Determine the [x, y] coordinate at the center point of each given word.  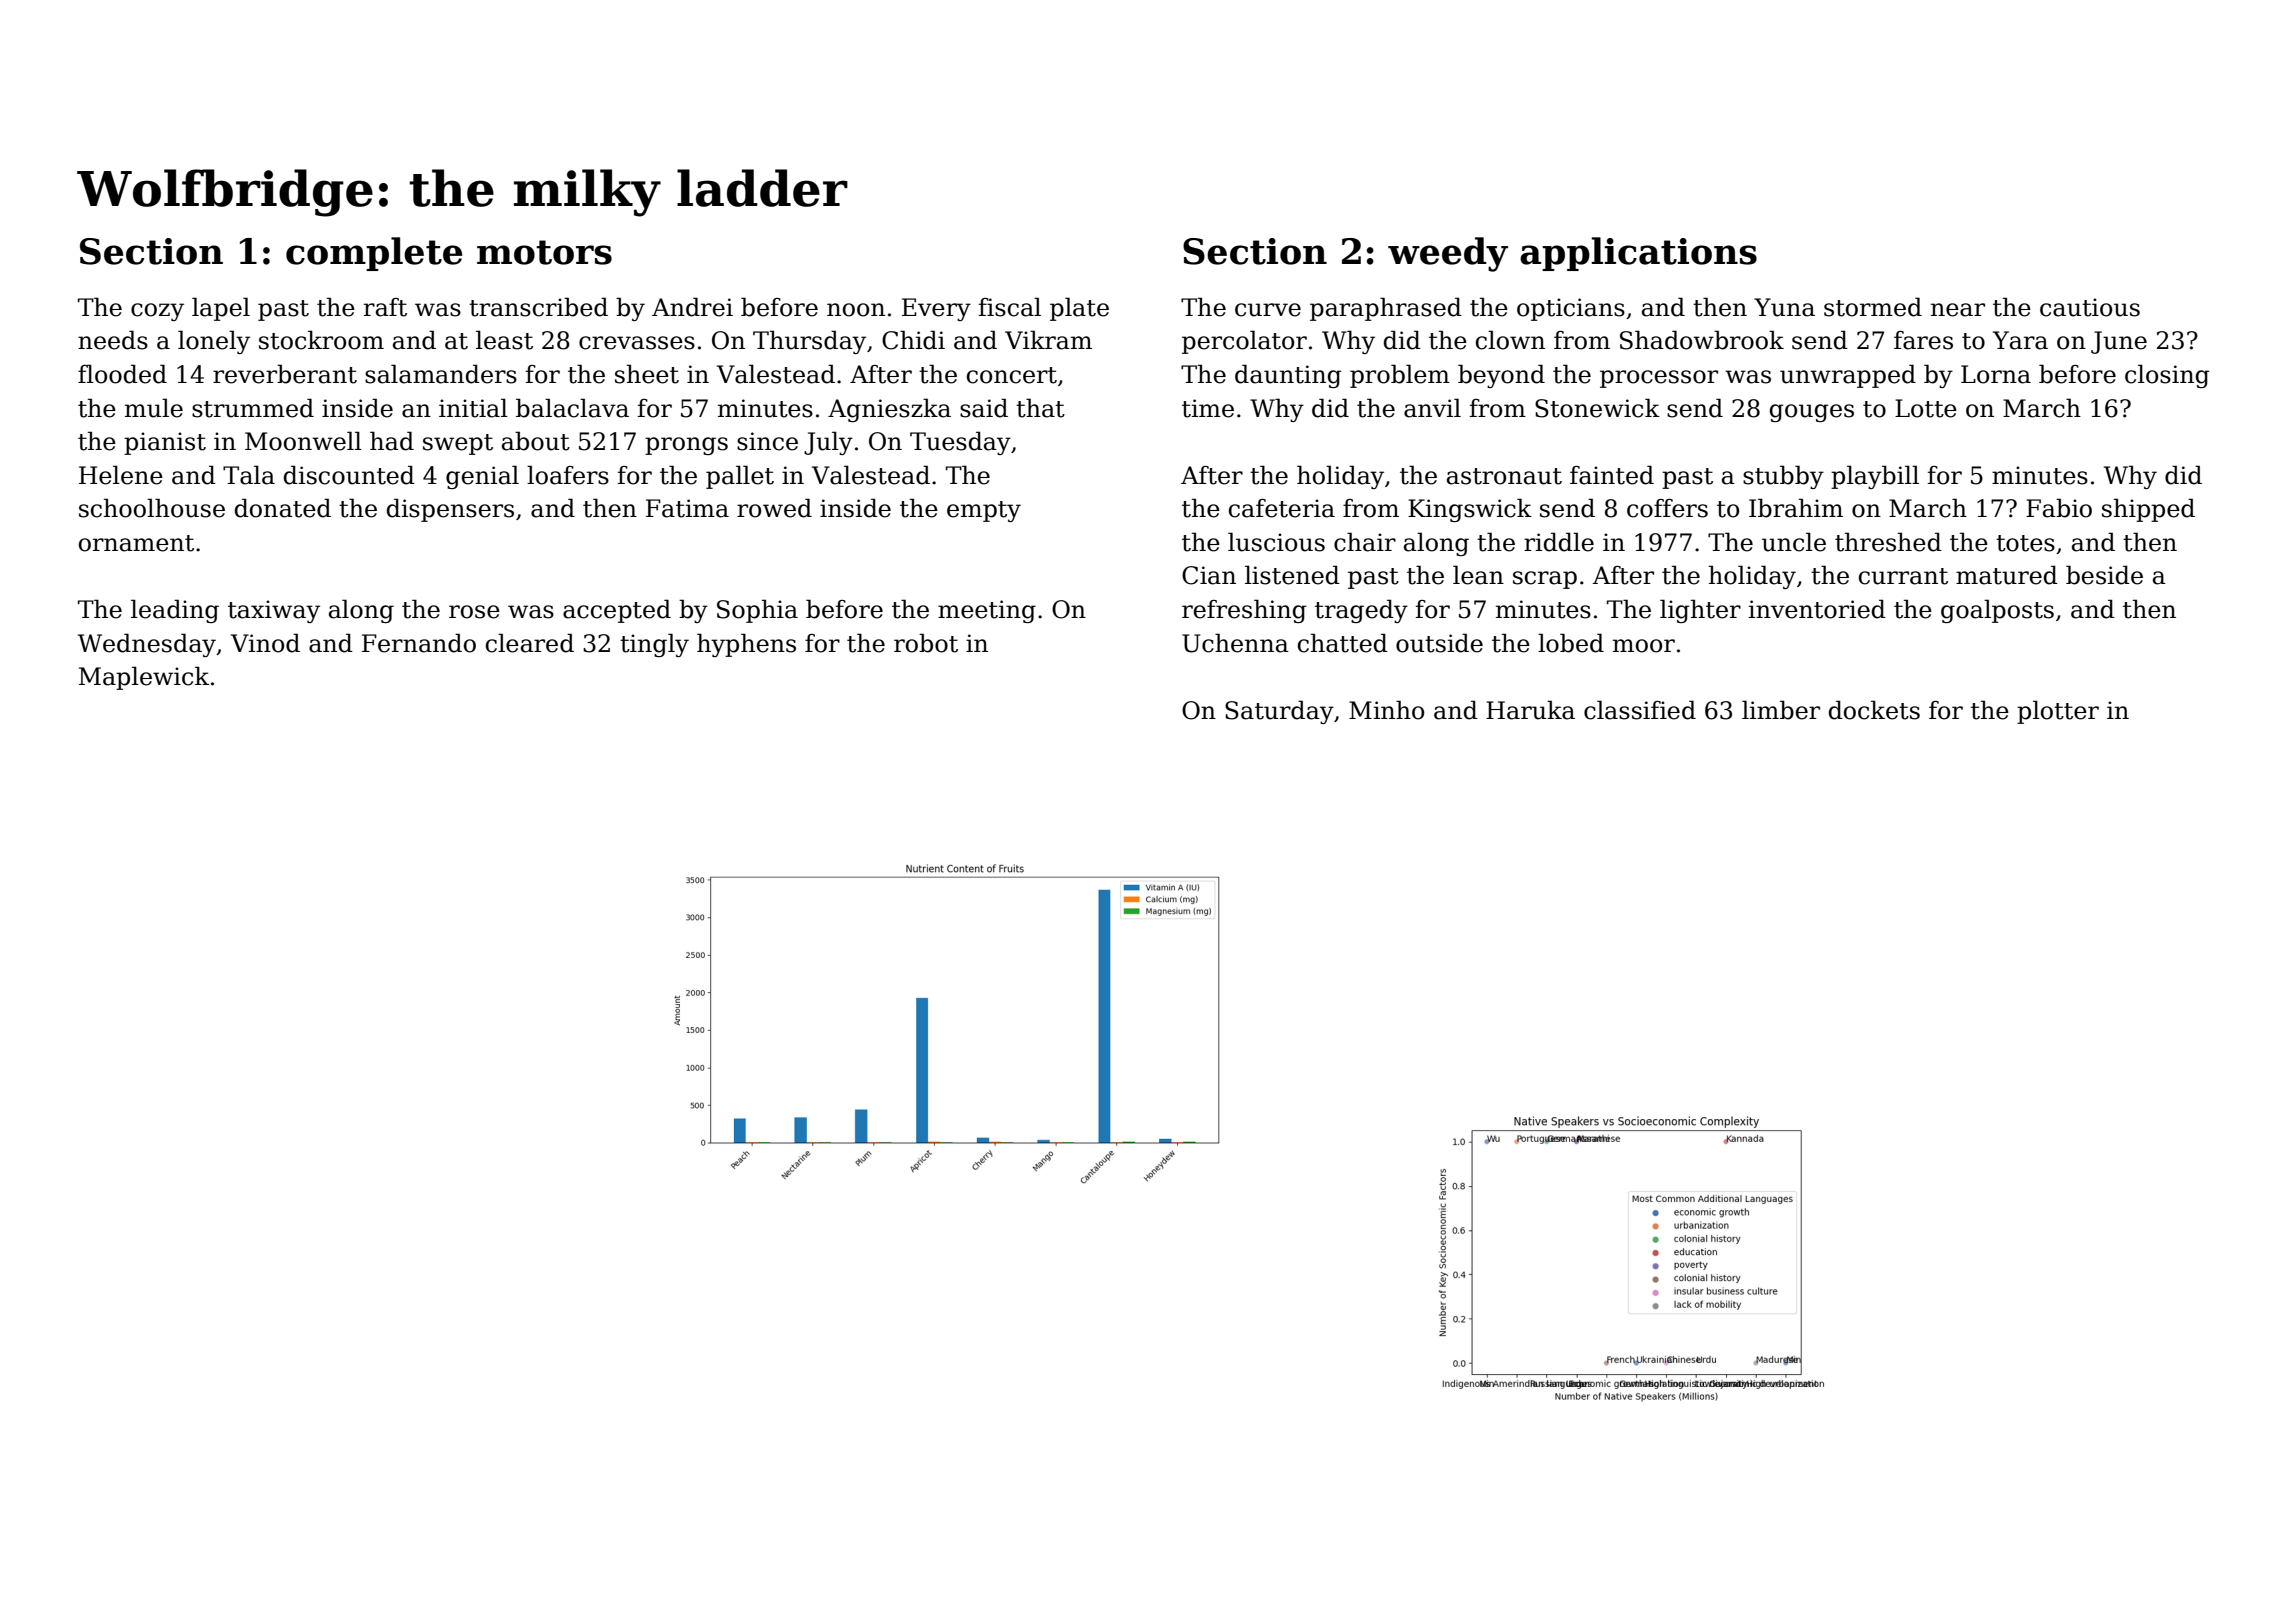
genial [482, 477]
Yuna [1784, 307]
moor [1644, 646]
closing [2167, 376]
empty [984, 511]
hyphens [746, 645]
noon [856, 310]
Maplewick [144, 678]
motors [544, 252]
